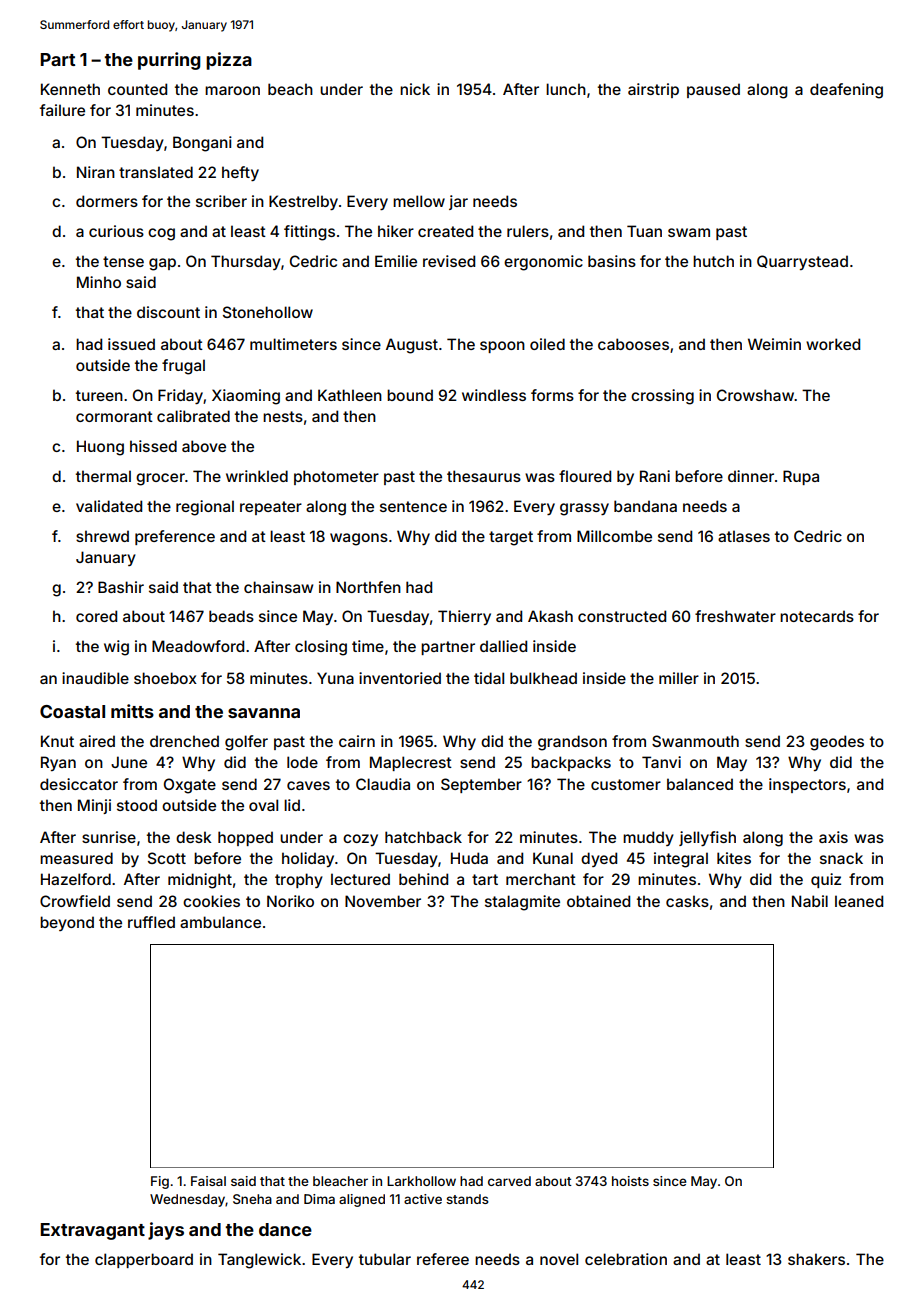  Describe the element at coordinates (679, 678) in the screenshot. I see `miller` at that location.
